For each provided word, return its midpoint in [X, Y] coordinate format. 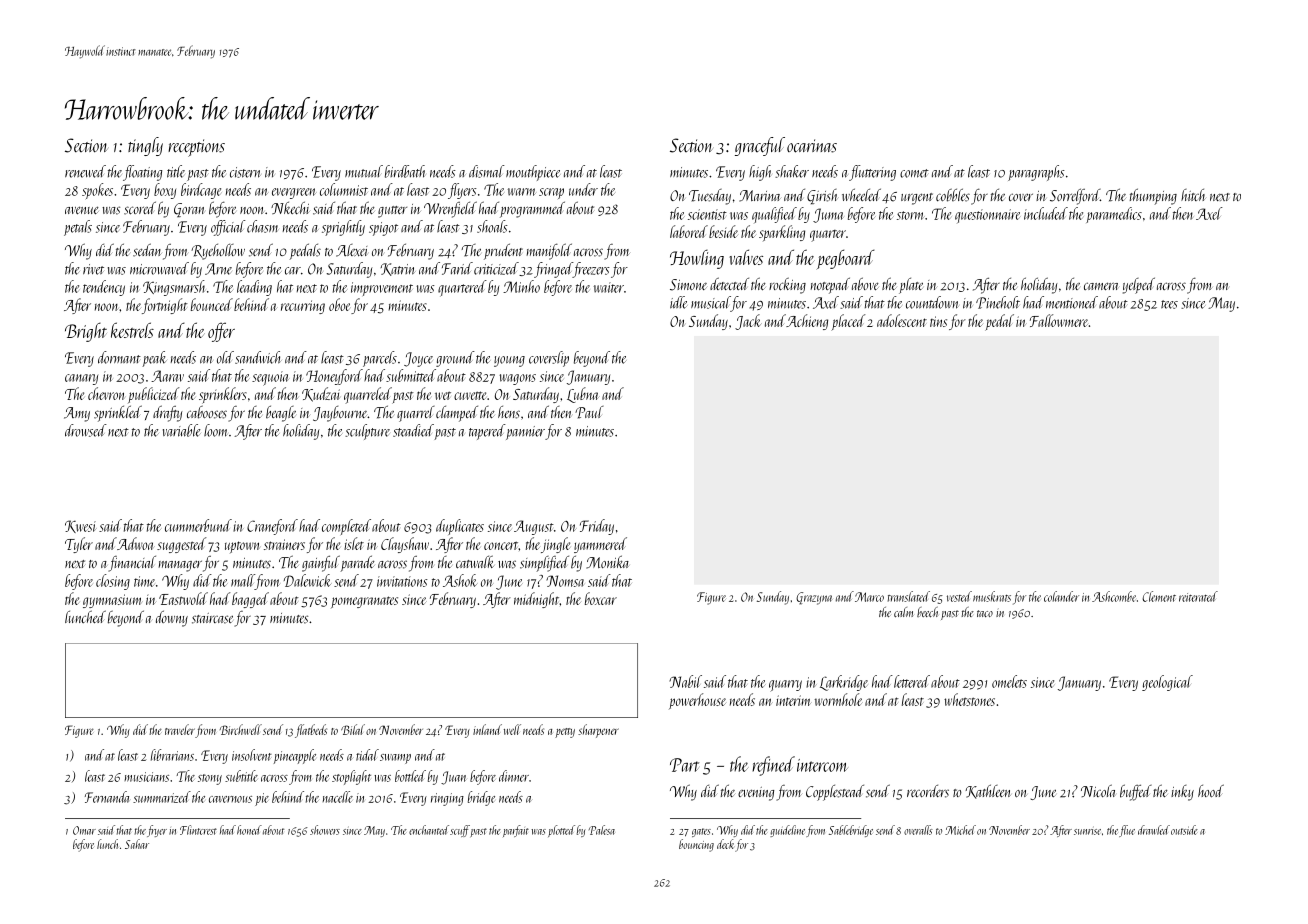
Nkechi [290, 208]
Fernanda [107, 797]
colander [1061, 596]
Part [684, 765]
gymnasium [112, 601]
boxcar [601, 598]
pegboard [845, 259]
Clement [1159, 596]
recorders [928, 791]
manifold [549, 251]
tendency [104, 288]
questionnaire [988, 216]
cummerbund [198, 525]
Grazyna [814, 598]
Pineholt [998, 302]
